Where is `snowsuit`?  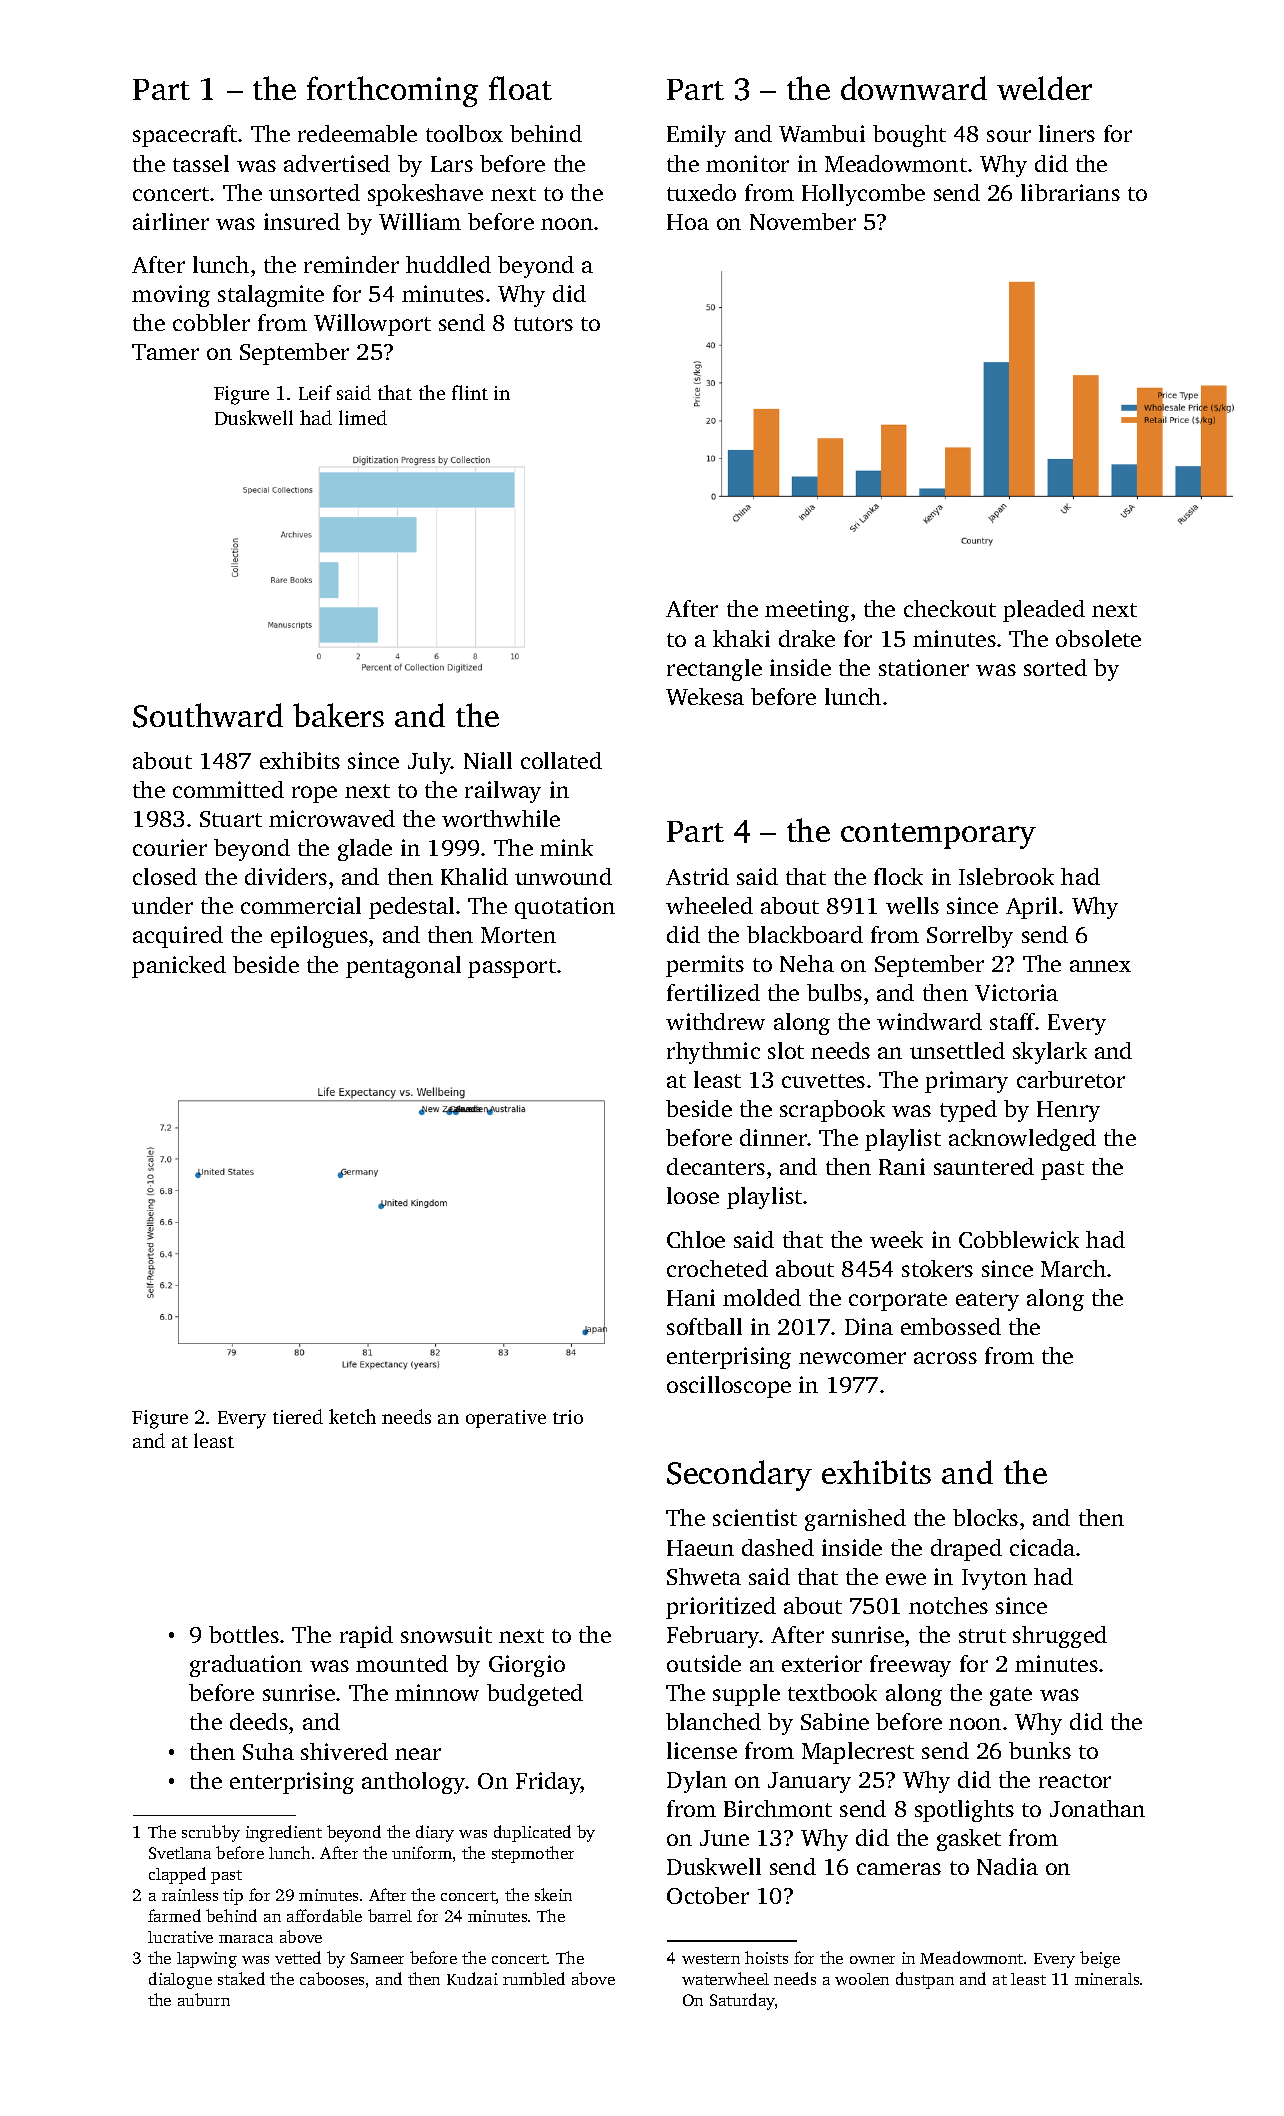
snowsuit is located at coordinates (446, 1634).
